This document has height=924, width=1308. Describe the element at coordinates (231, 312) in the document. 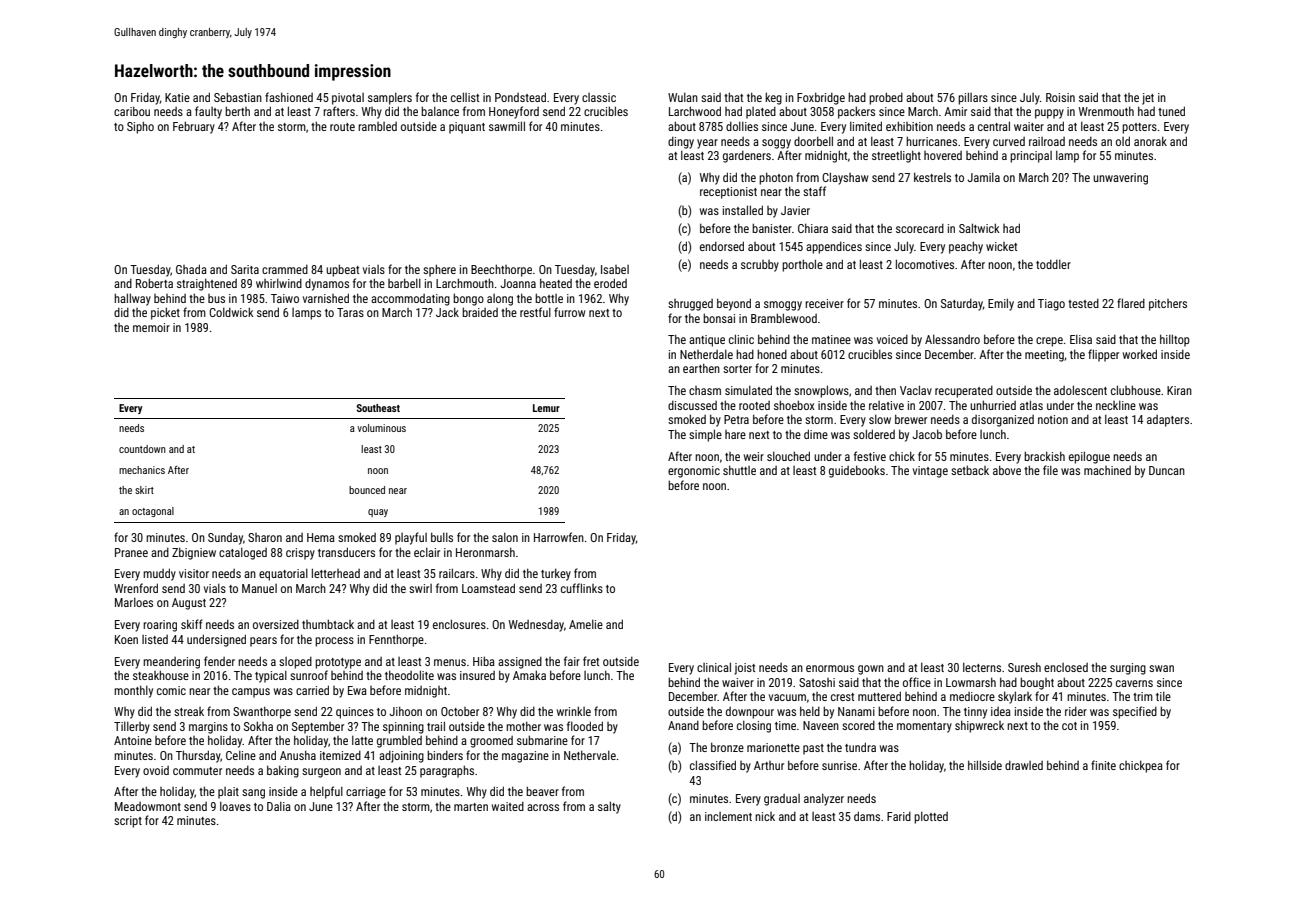

I see `Coldwick` at that location.
